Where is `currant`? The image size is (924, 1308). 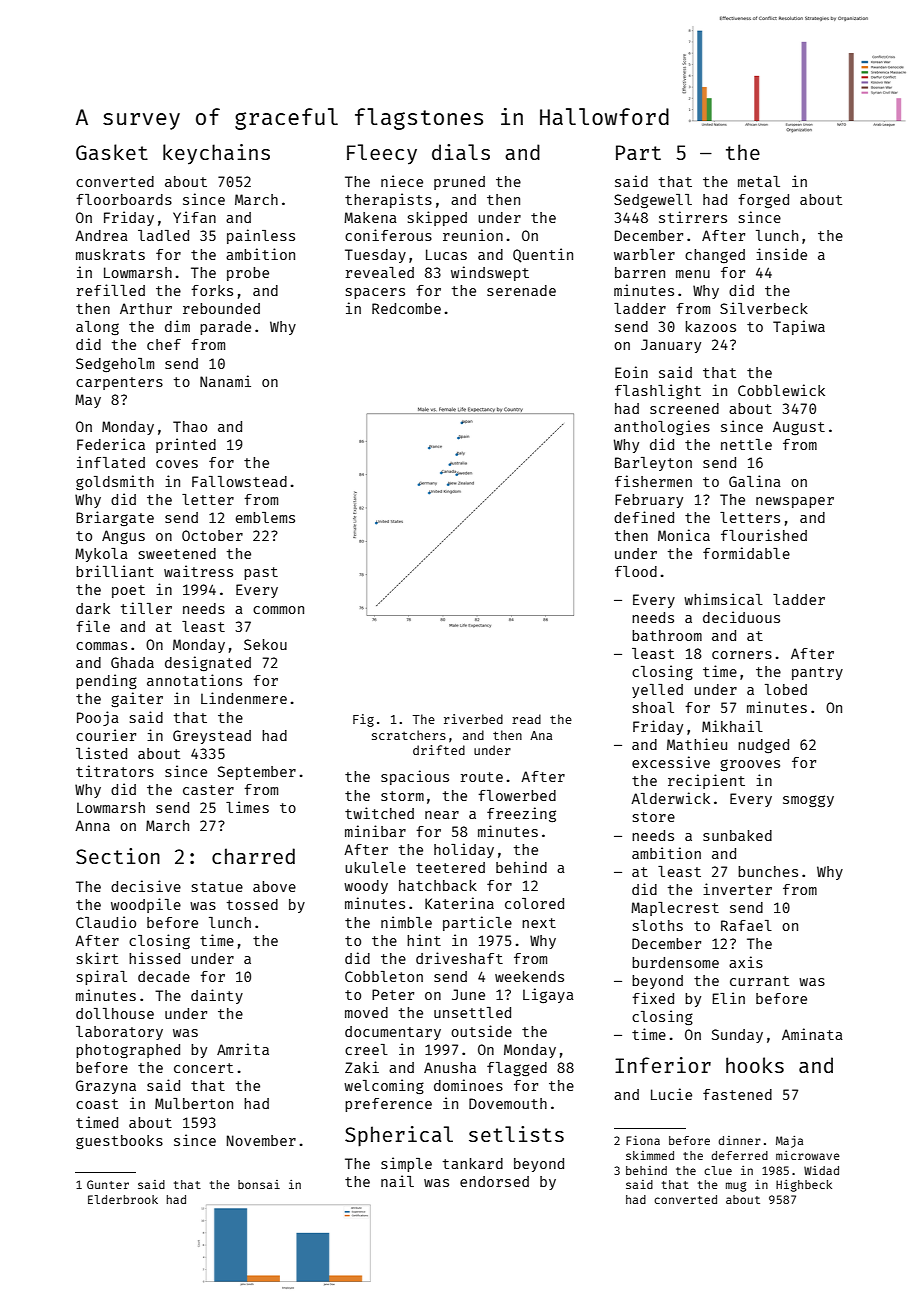
currant is located at coordinates (759, 981).
